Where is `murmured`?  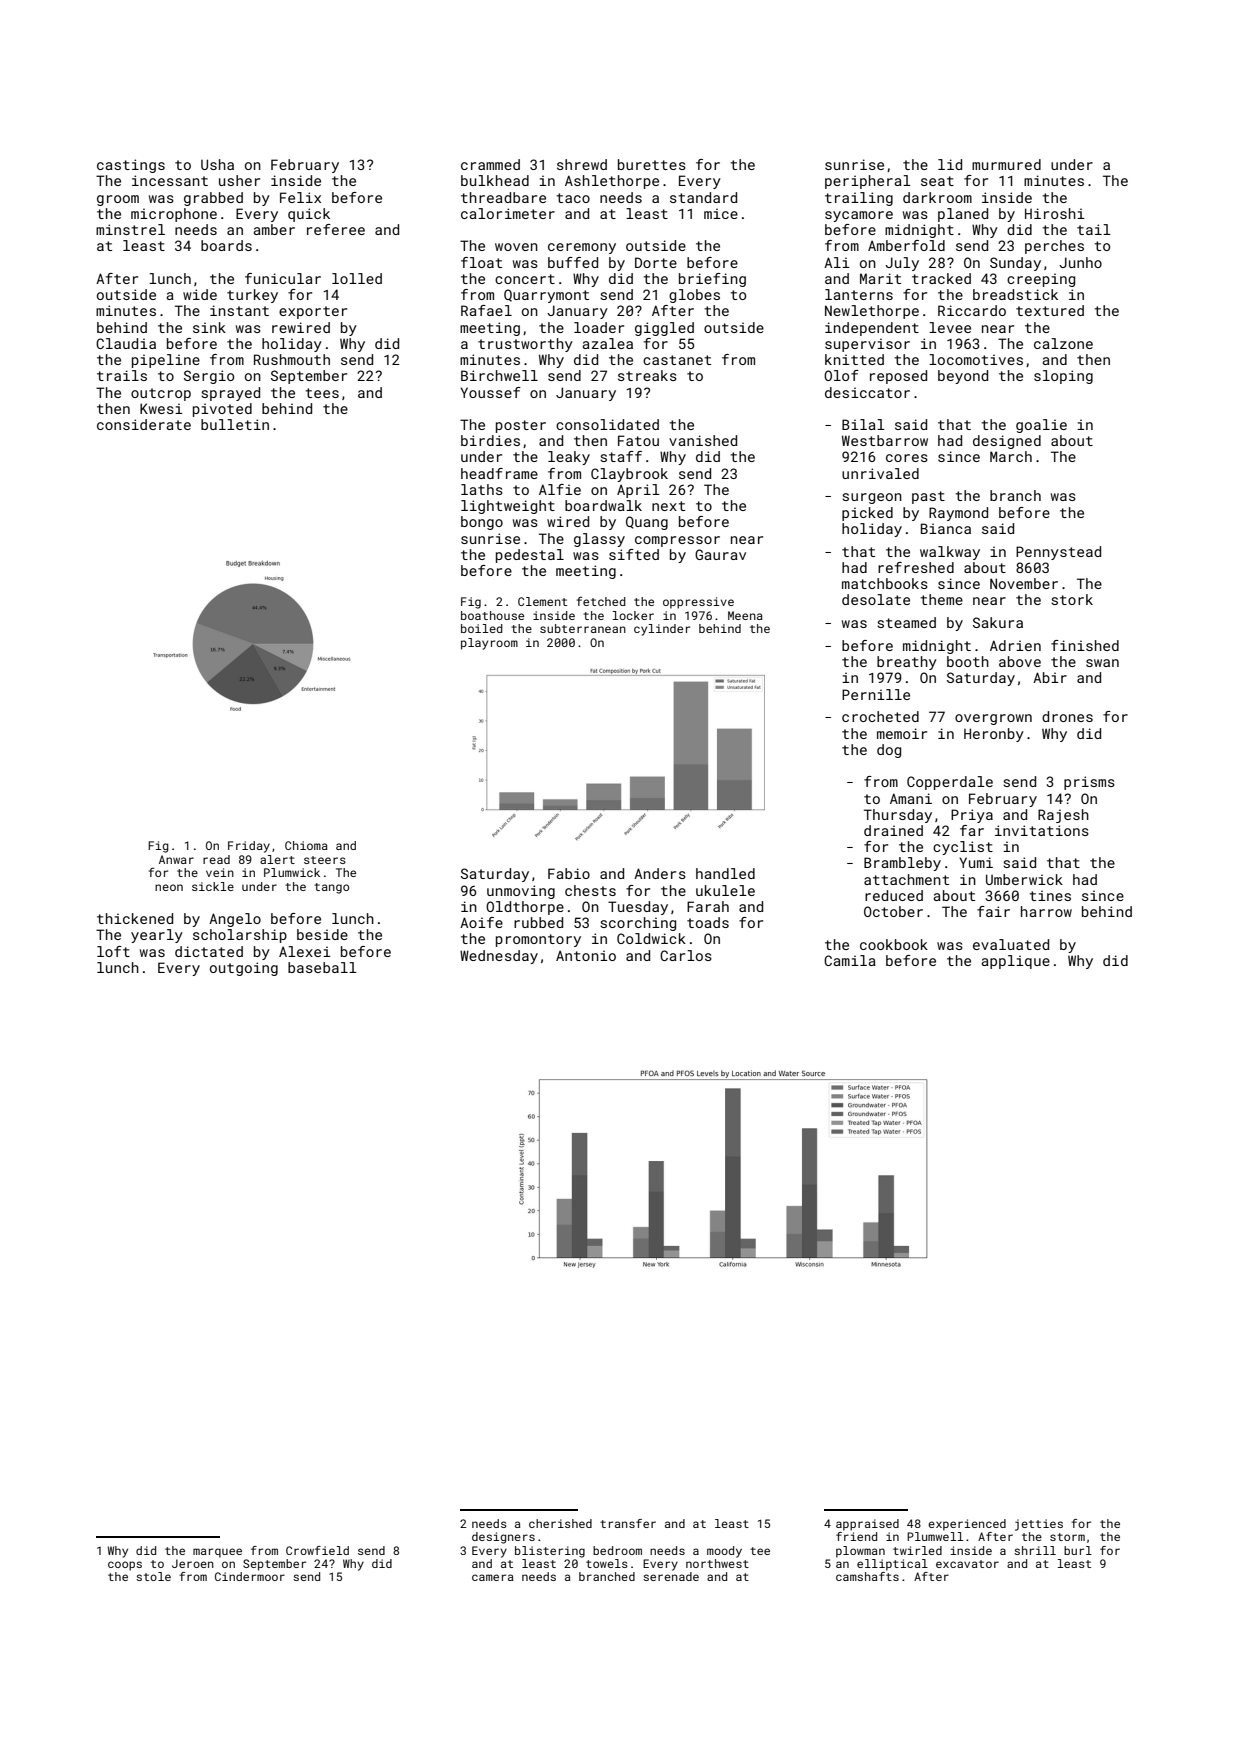
murmured is located at coordinates (1006, 164).
